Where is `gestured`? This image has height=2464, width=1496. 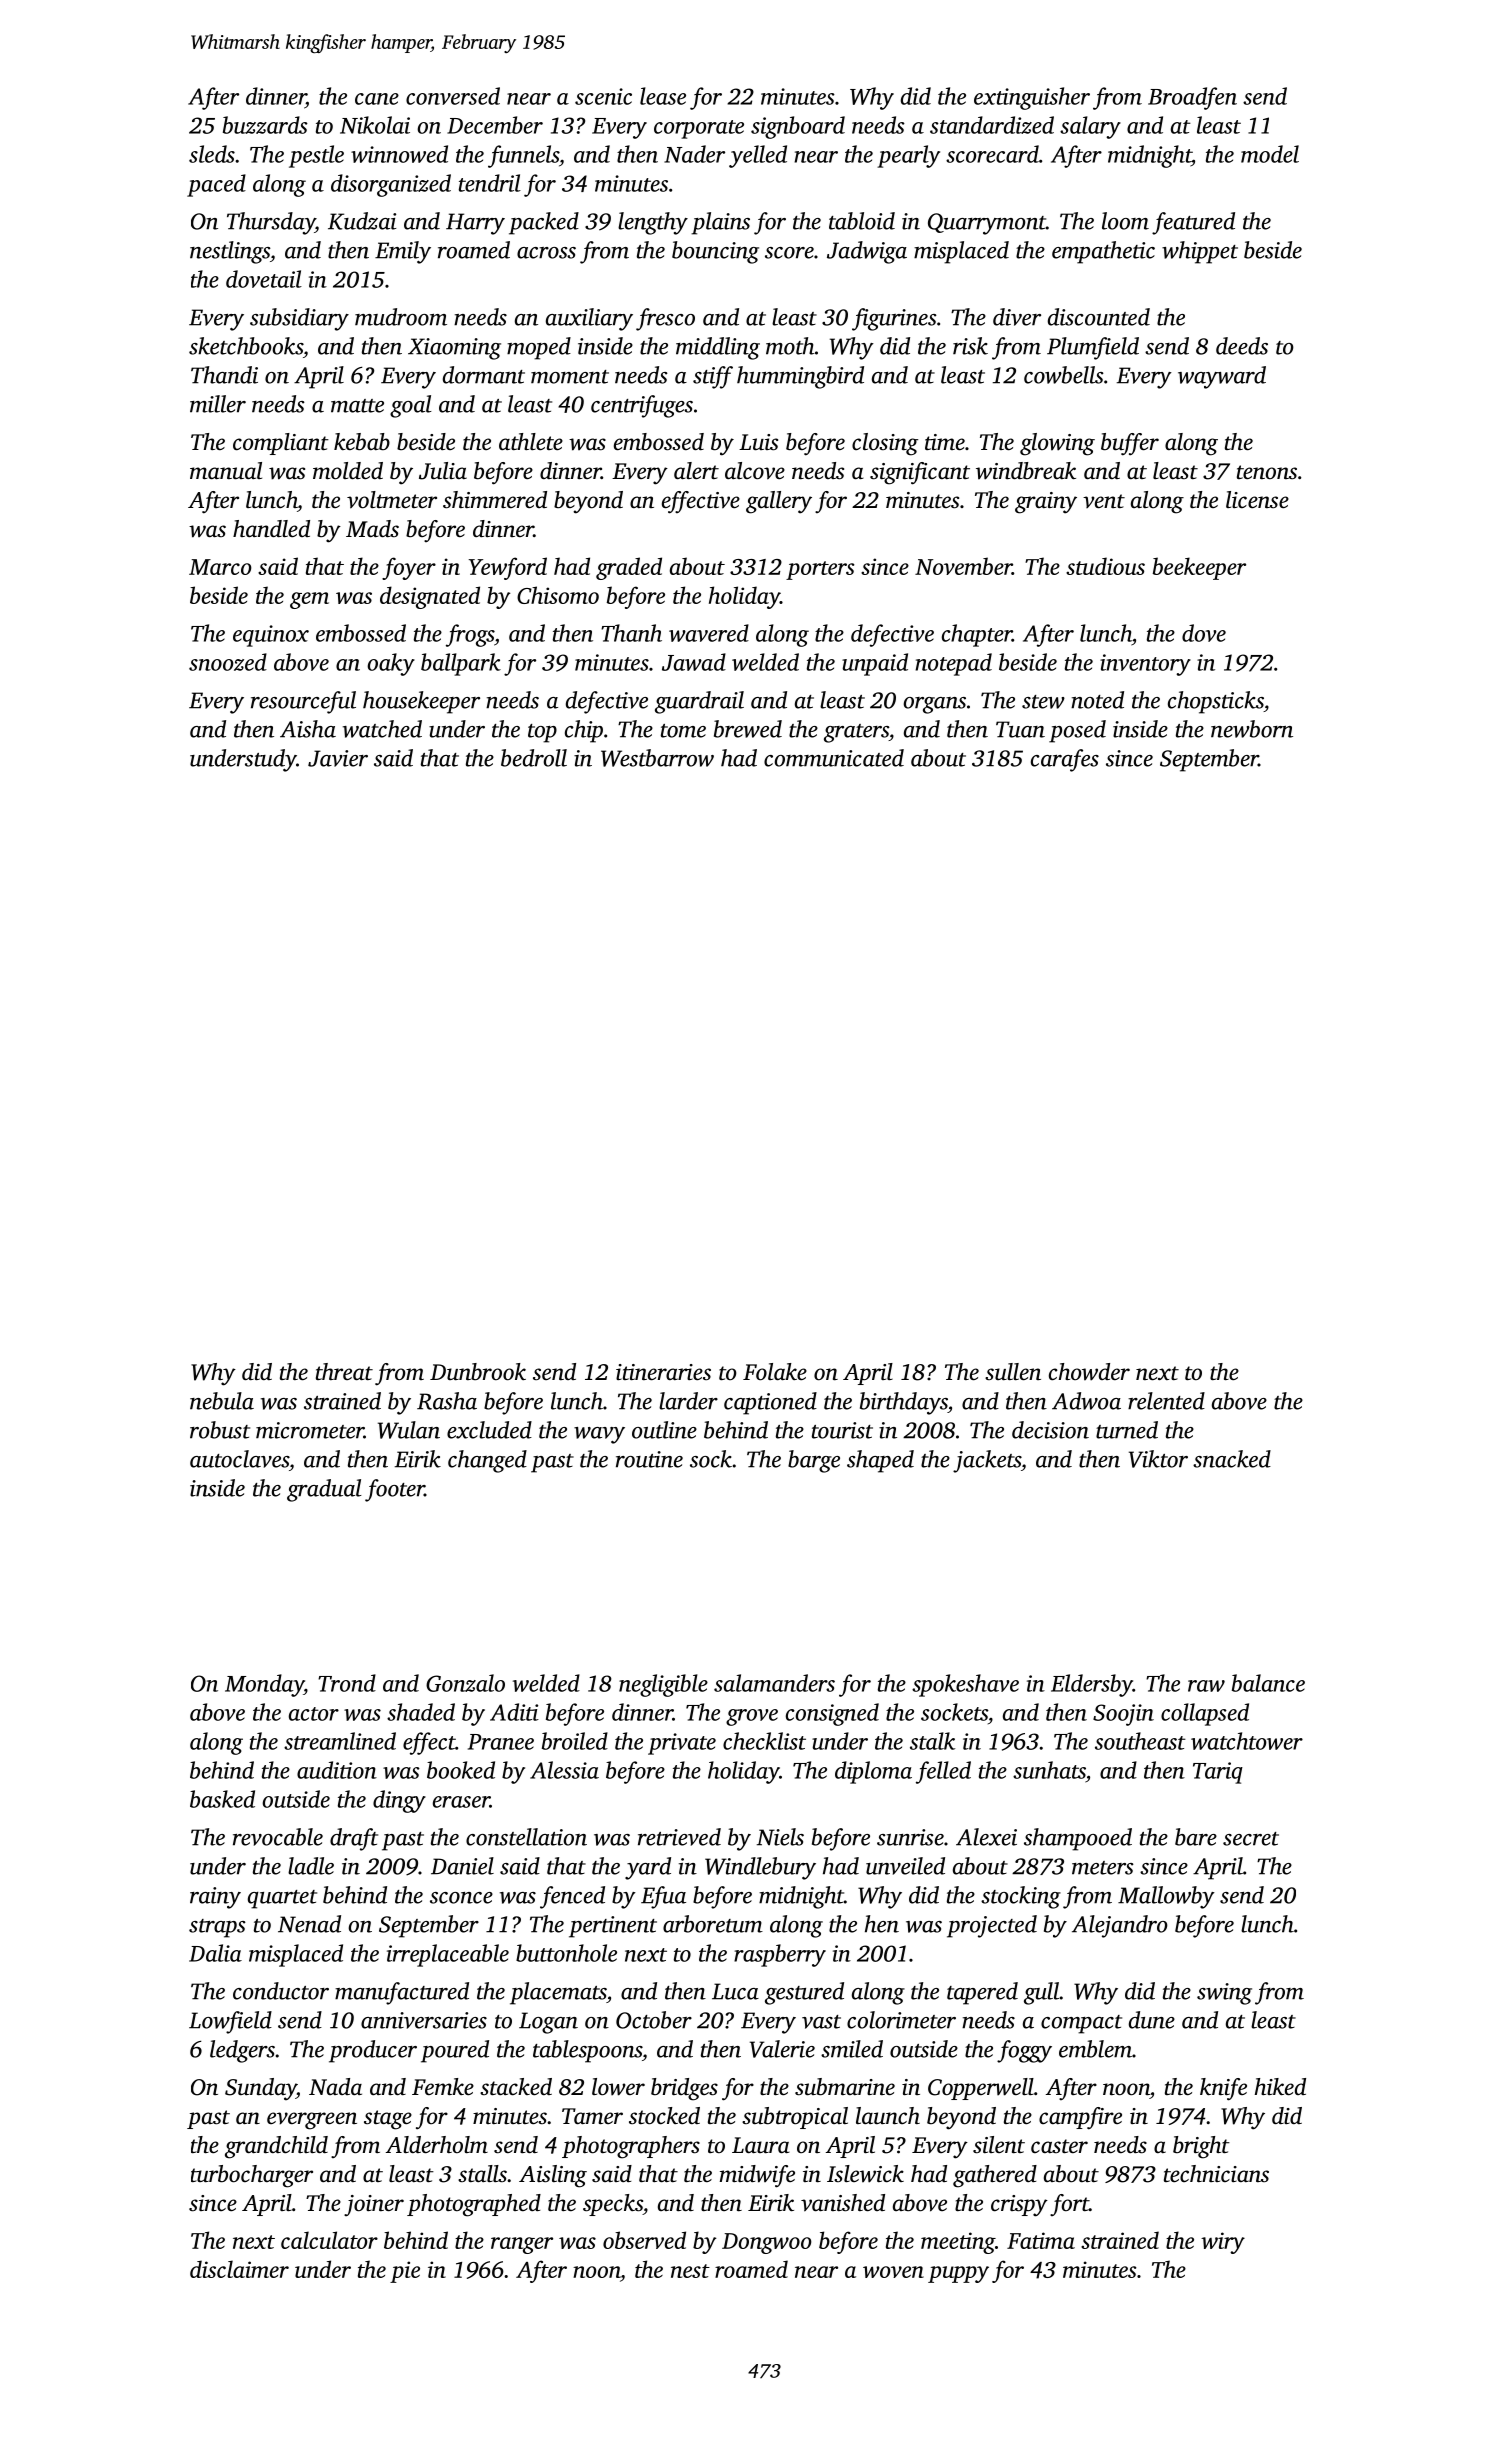
gestured is located at coordinates (804, 1993).
